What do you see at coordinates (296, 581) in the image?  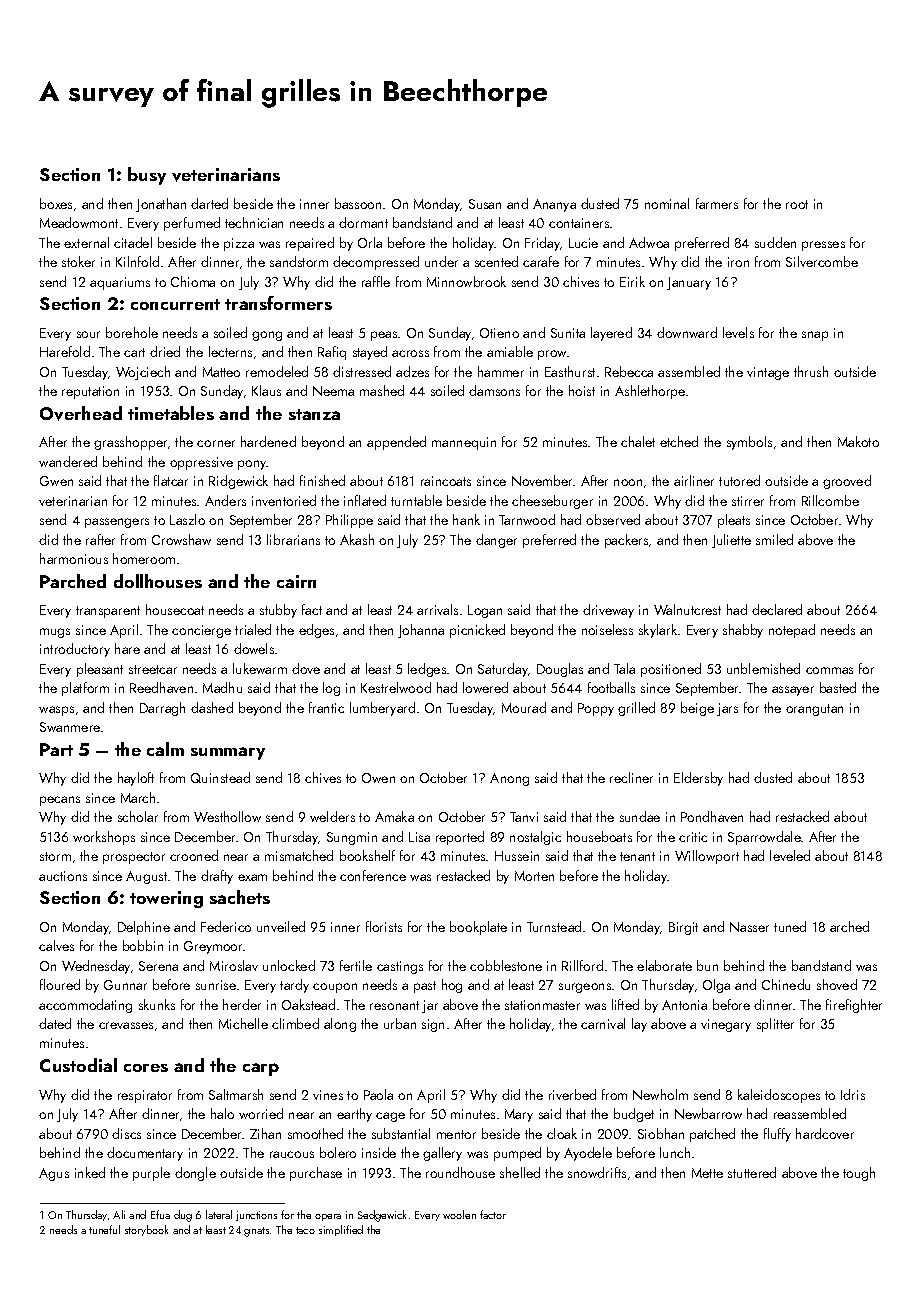 I see `cairn` at bounding box center [296, 581].
